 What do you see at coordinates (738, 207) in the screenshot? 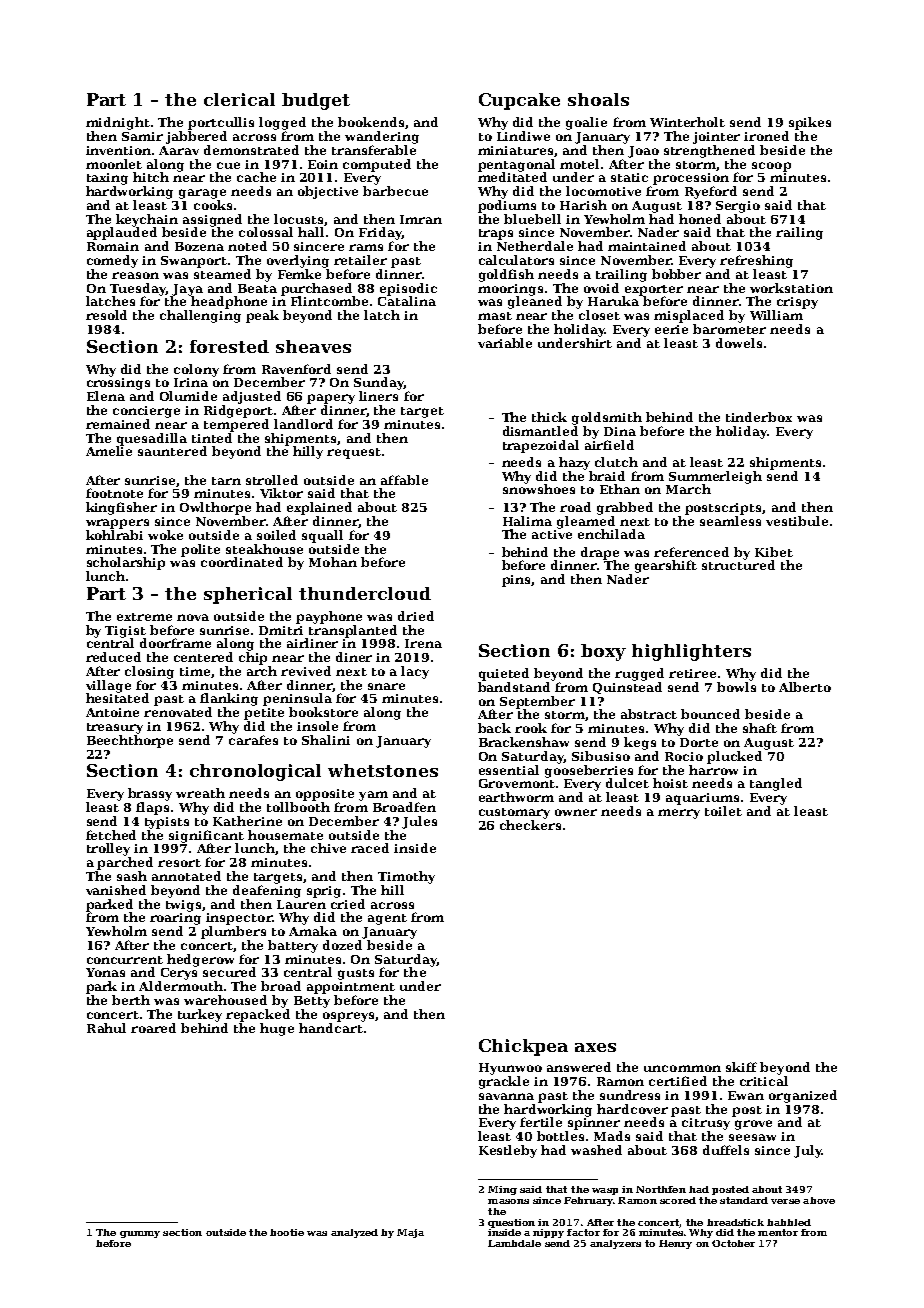
I see `Sergio` at bounding box center [738, 207].
